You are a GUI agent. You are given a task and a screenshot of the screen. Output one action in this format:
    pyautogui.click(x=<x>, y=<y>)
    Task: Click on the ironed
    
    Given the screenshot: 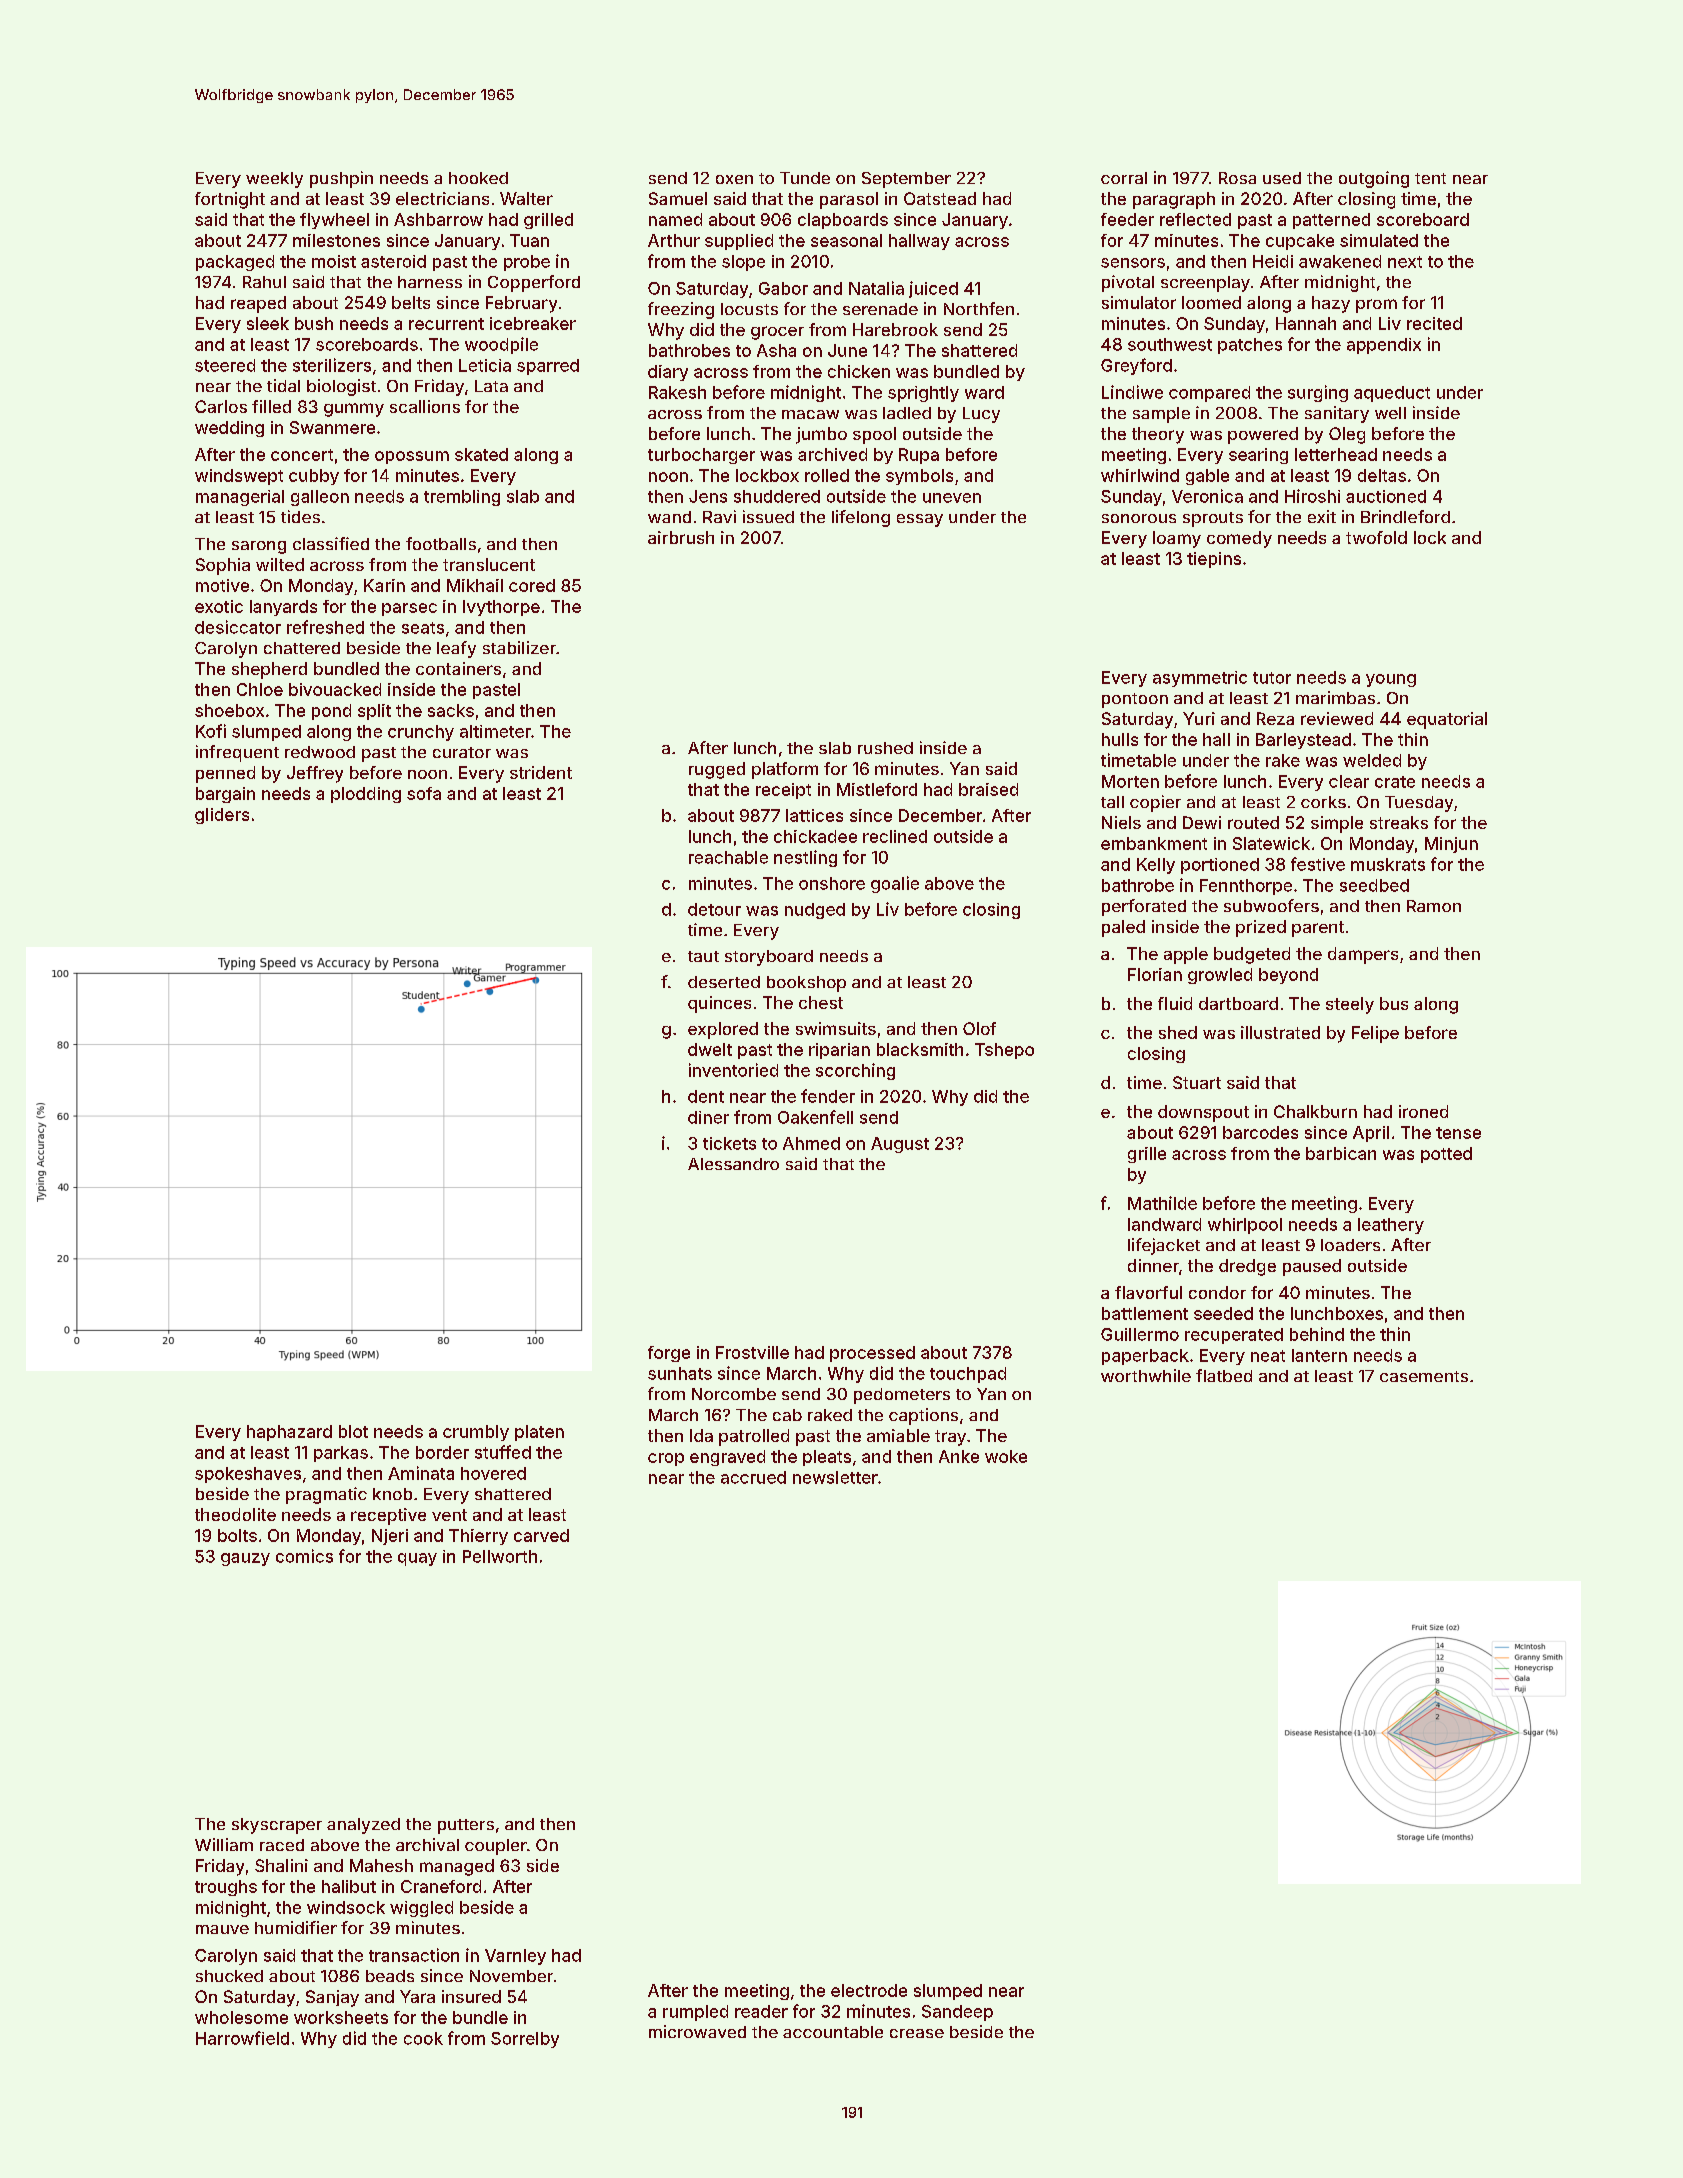 What is the action you would take?
    pyautogui.click(x=1423, y=1111)
